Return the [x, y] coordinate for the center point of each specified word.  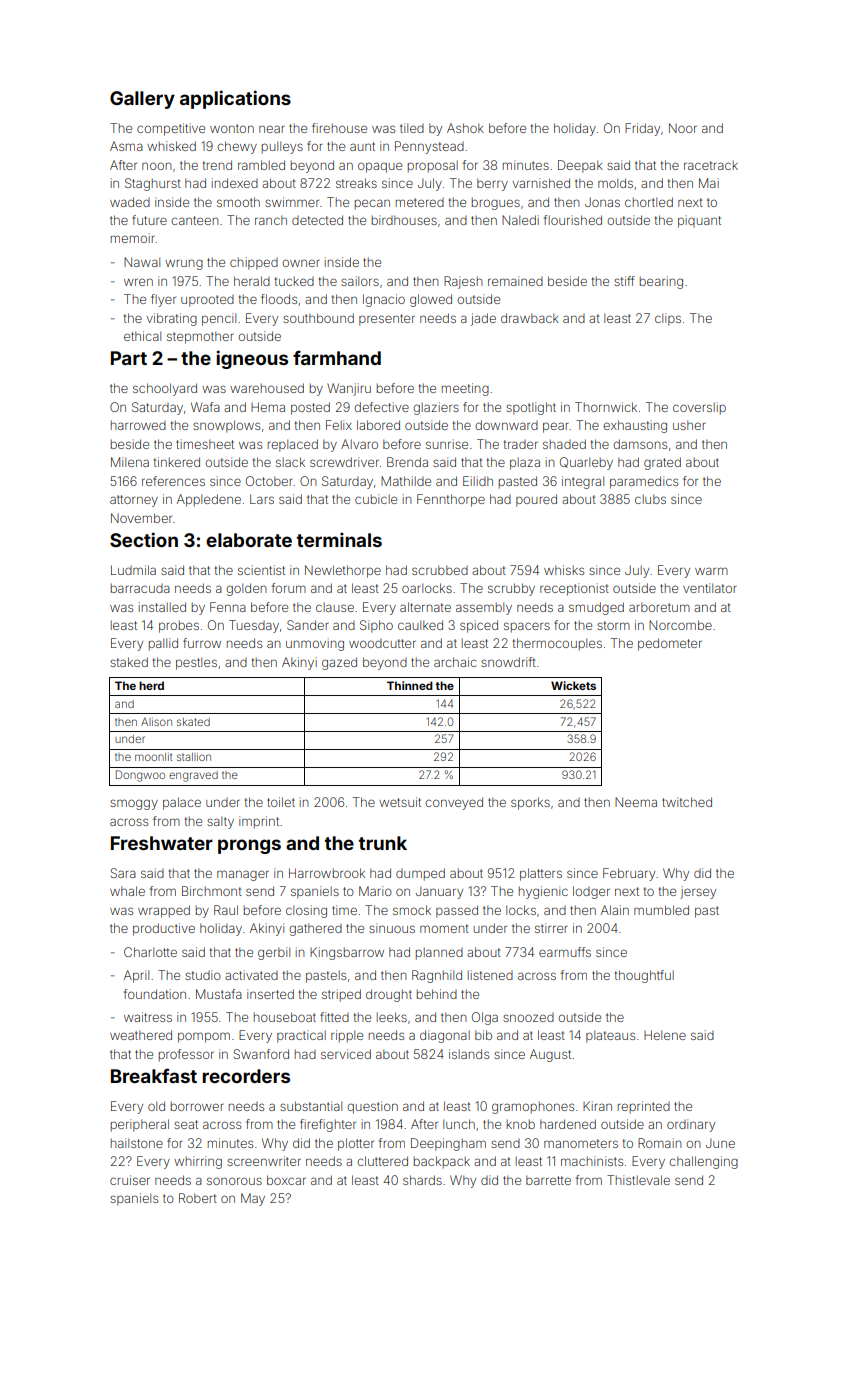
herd [151, 685]
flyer [163, 300]
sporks [530, 803]
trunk [383, 843]
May [253, 1199]
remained [515, 281]
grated [662, 463]
